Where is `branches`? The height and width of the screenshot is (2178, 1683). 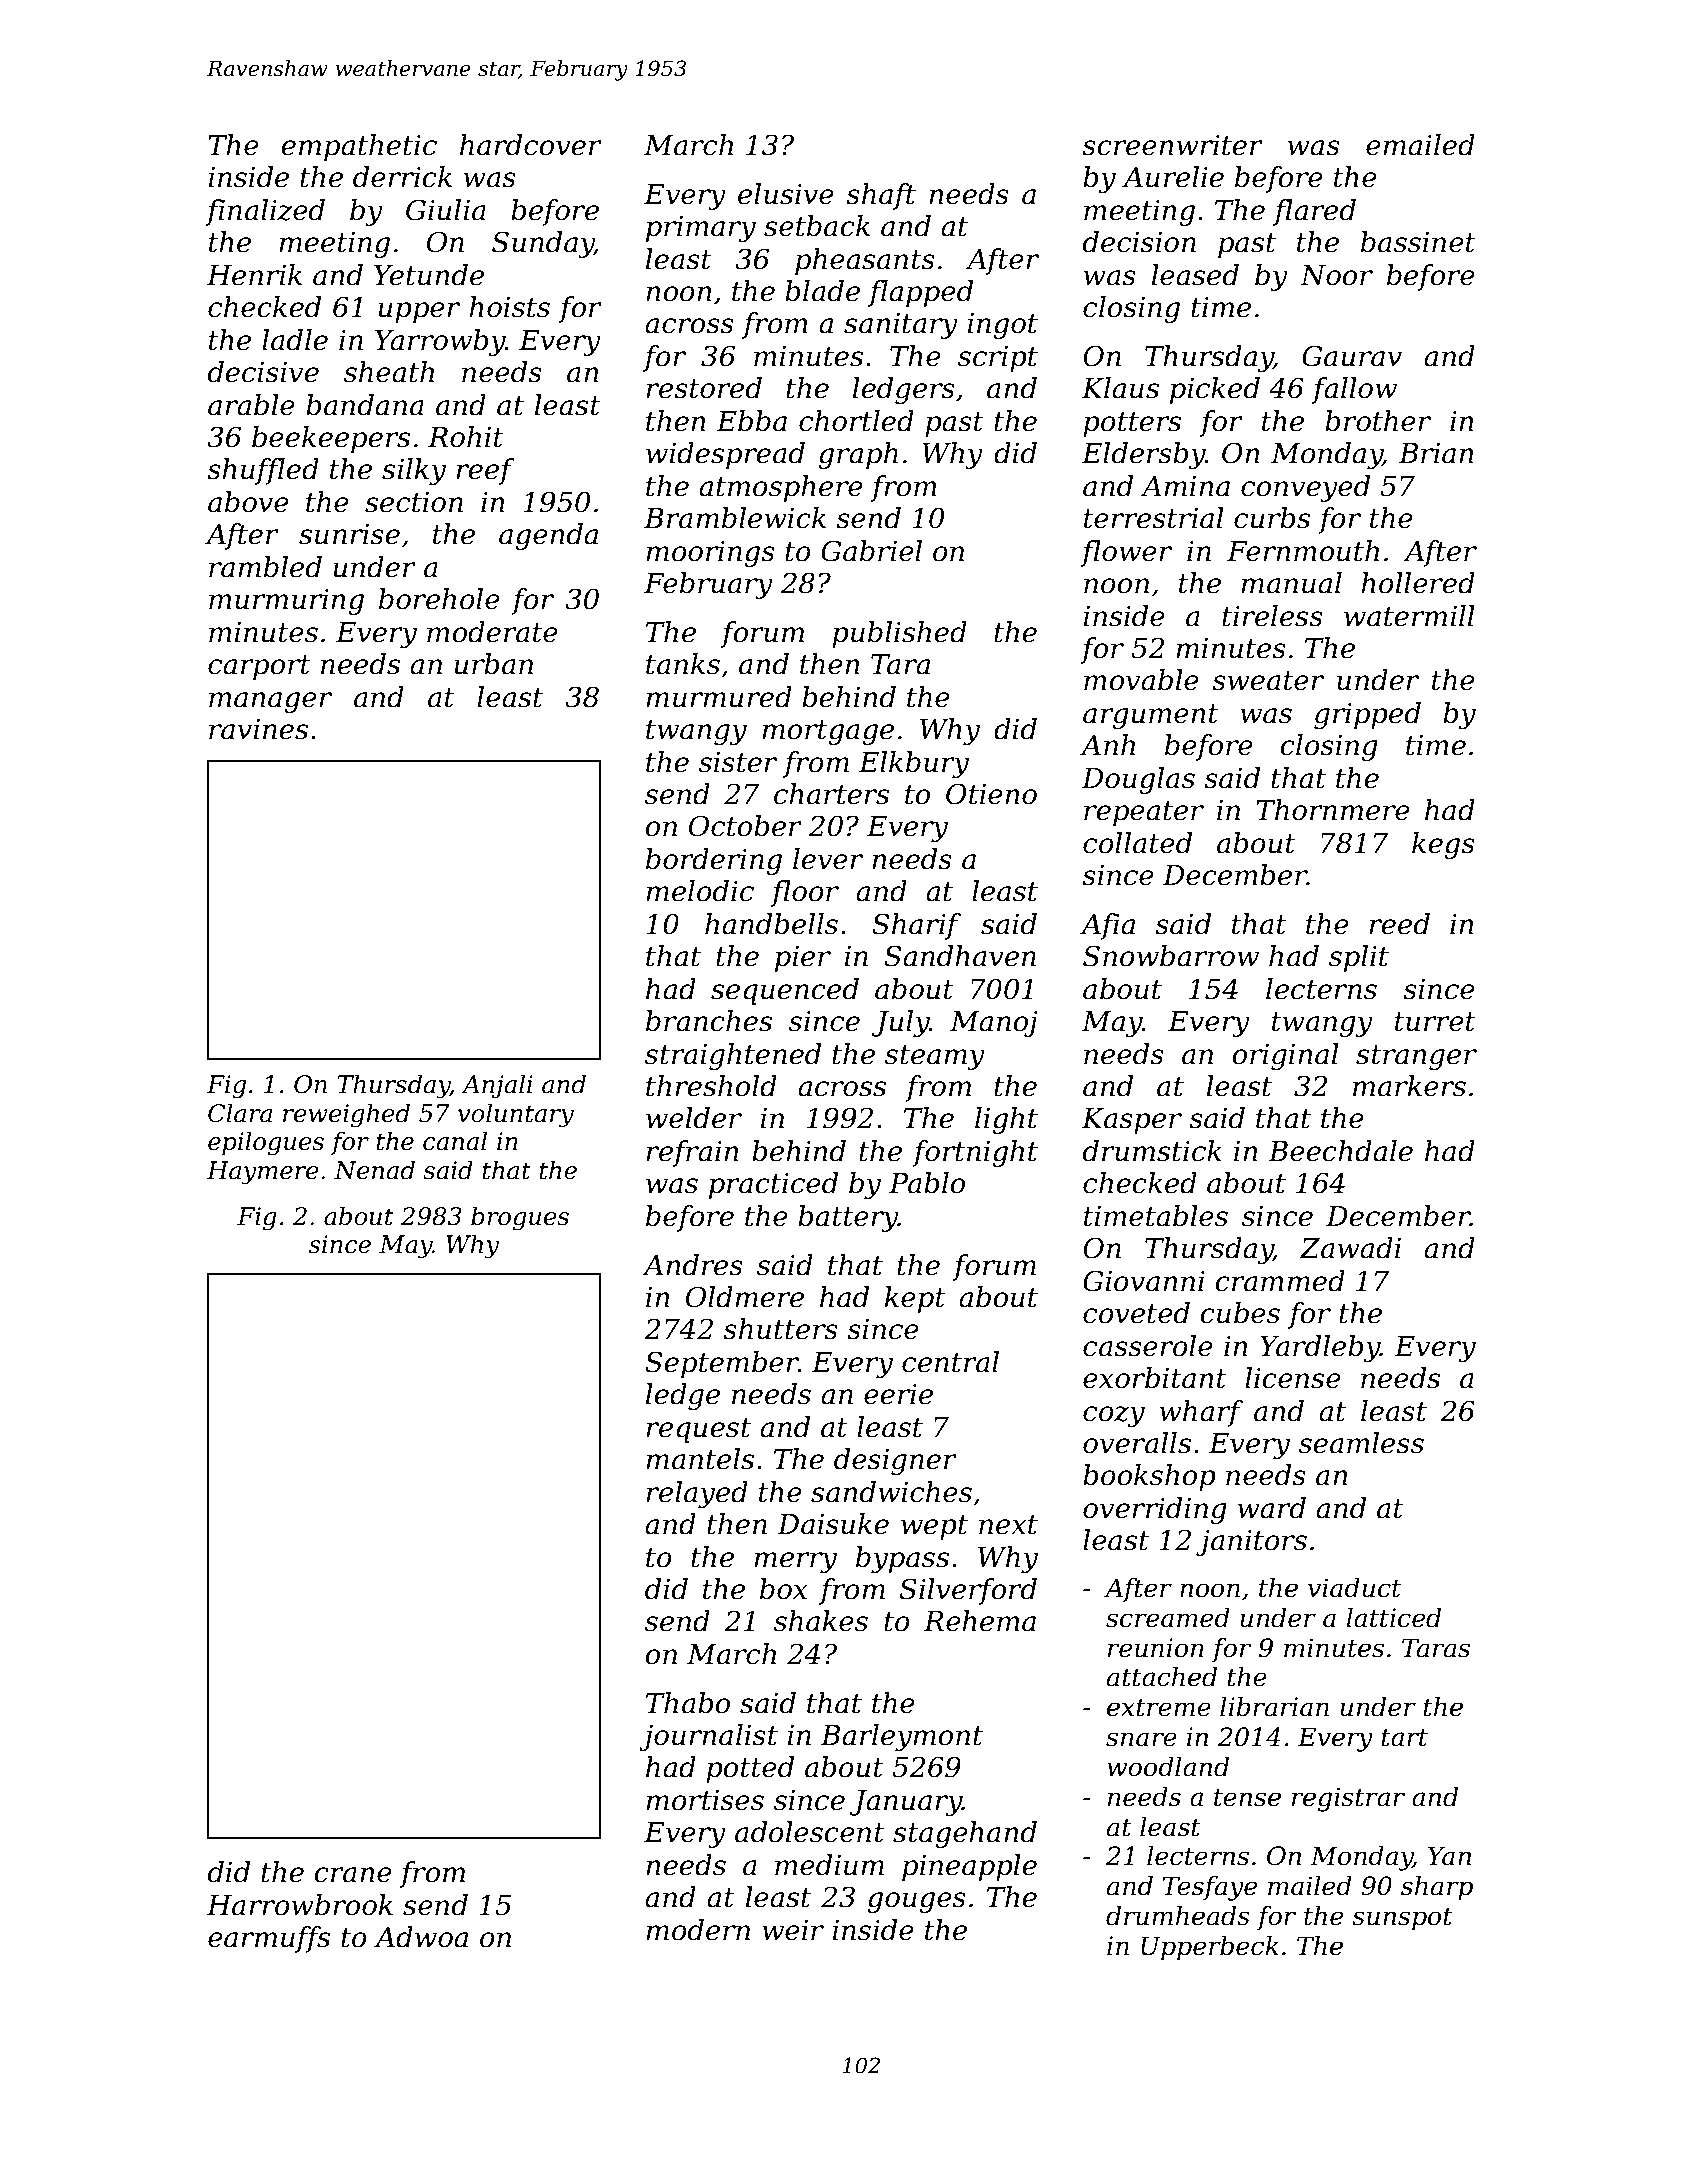
branches is located at coordinates (709, 1021).
